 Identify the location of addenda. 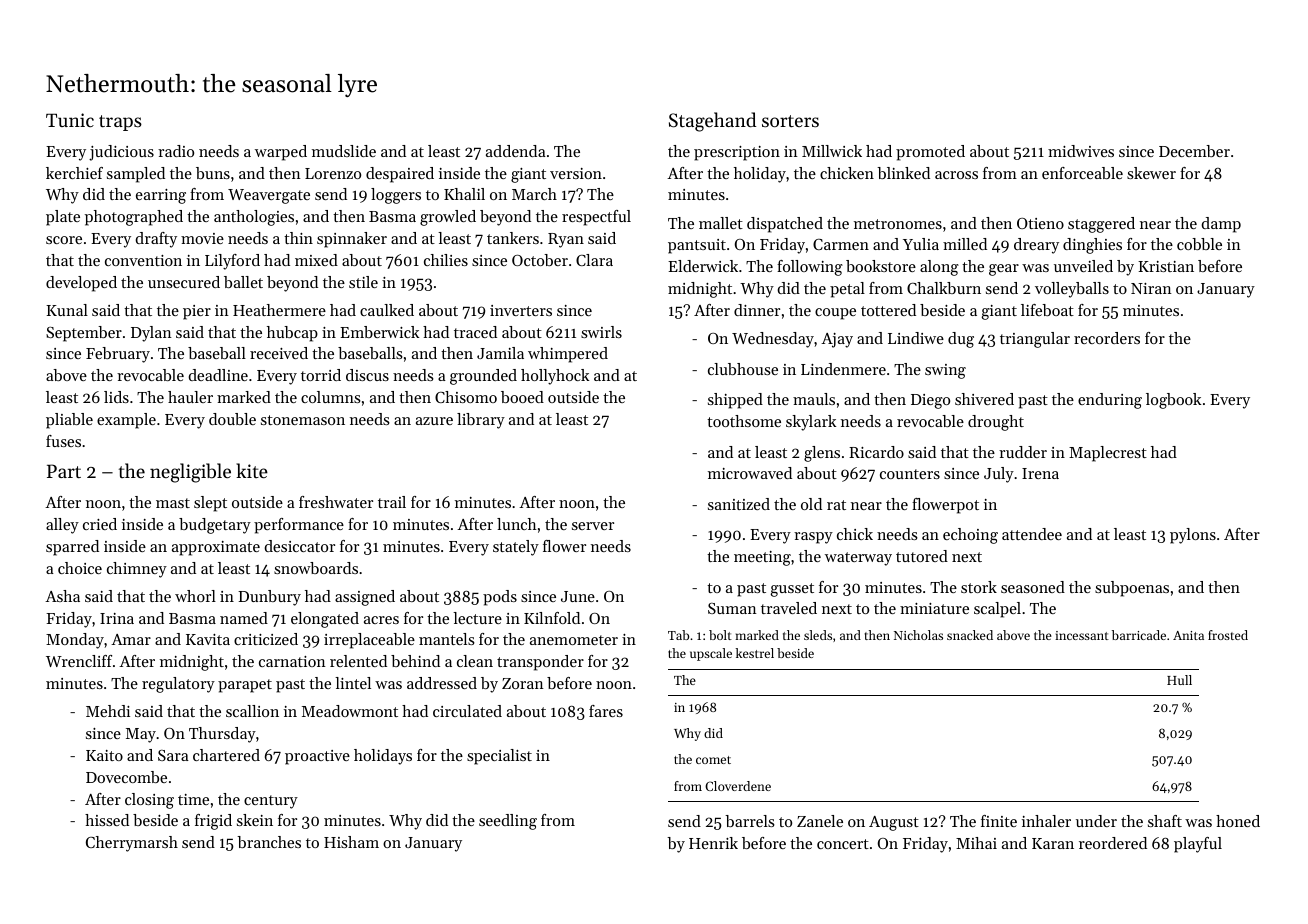
(516, 151).
